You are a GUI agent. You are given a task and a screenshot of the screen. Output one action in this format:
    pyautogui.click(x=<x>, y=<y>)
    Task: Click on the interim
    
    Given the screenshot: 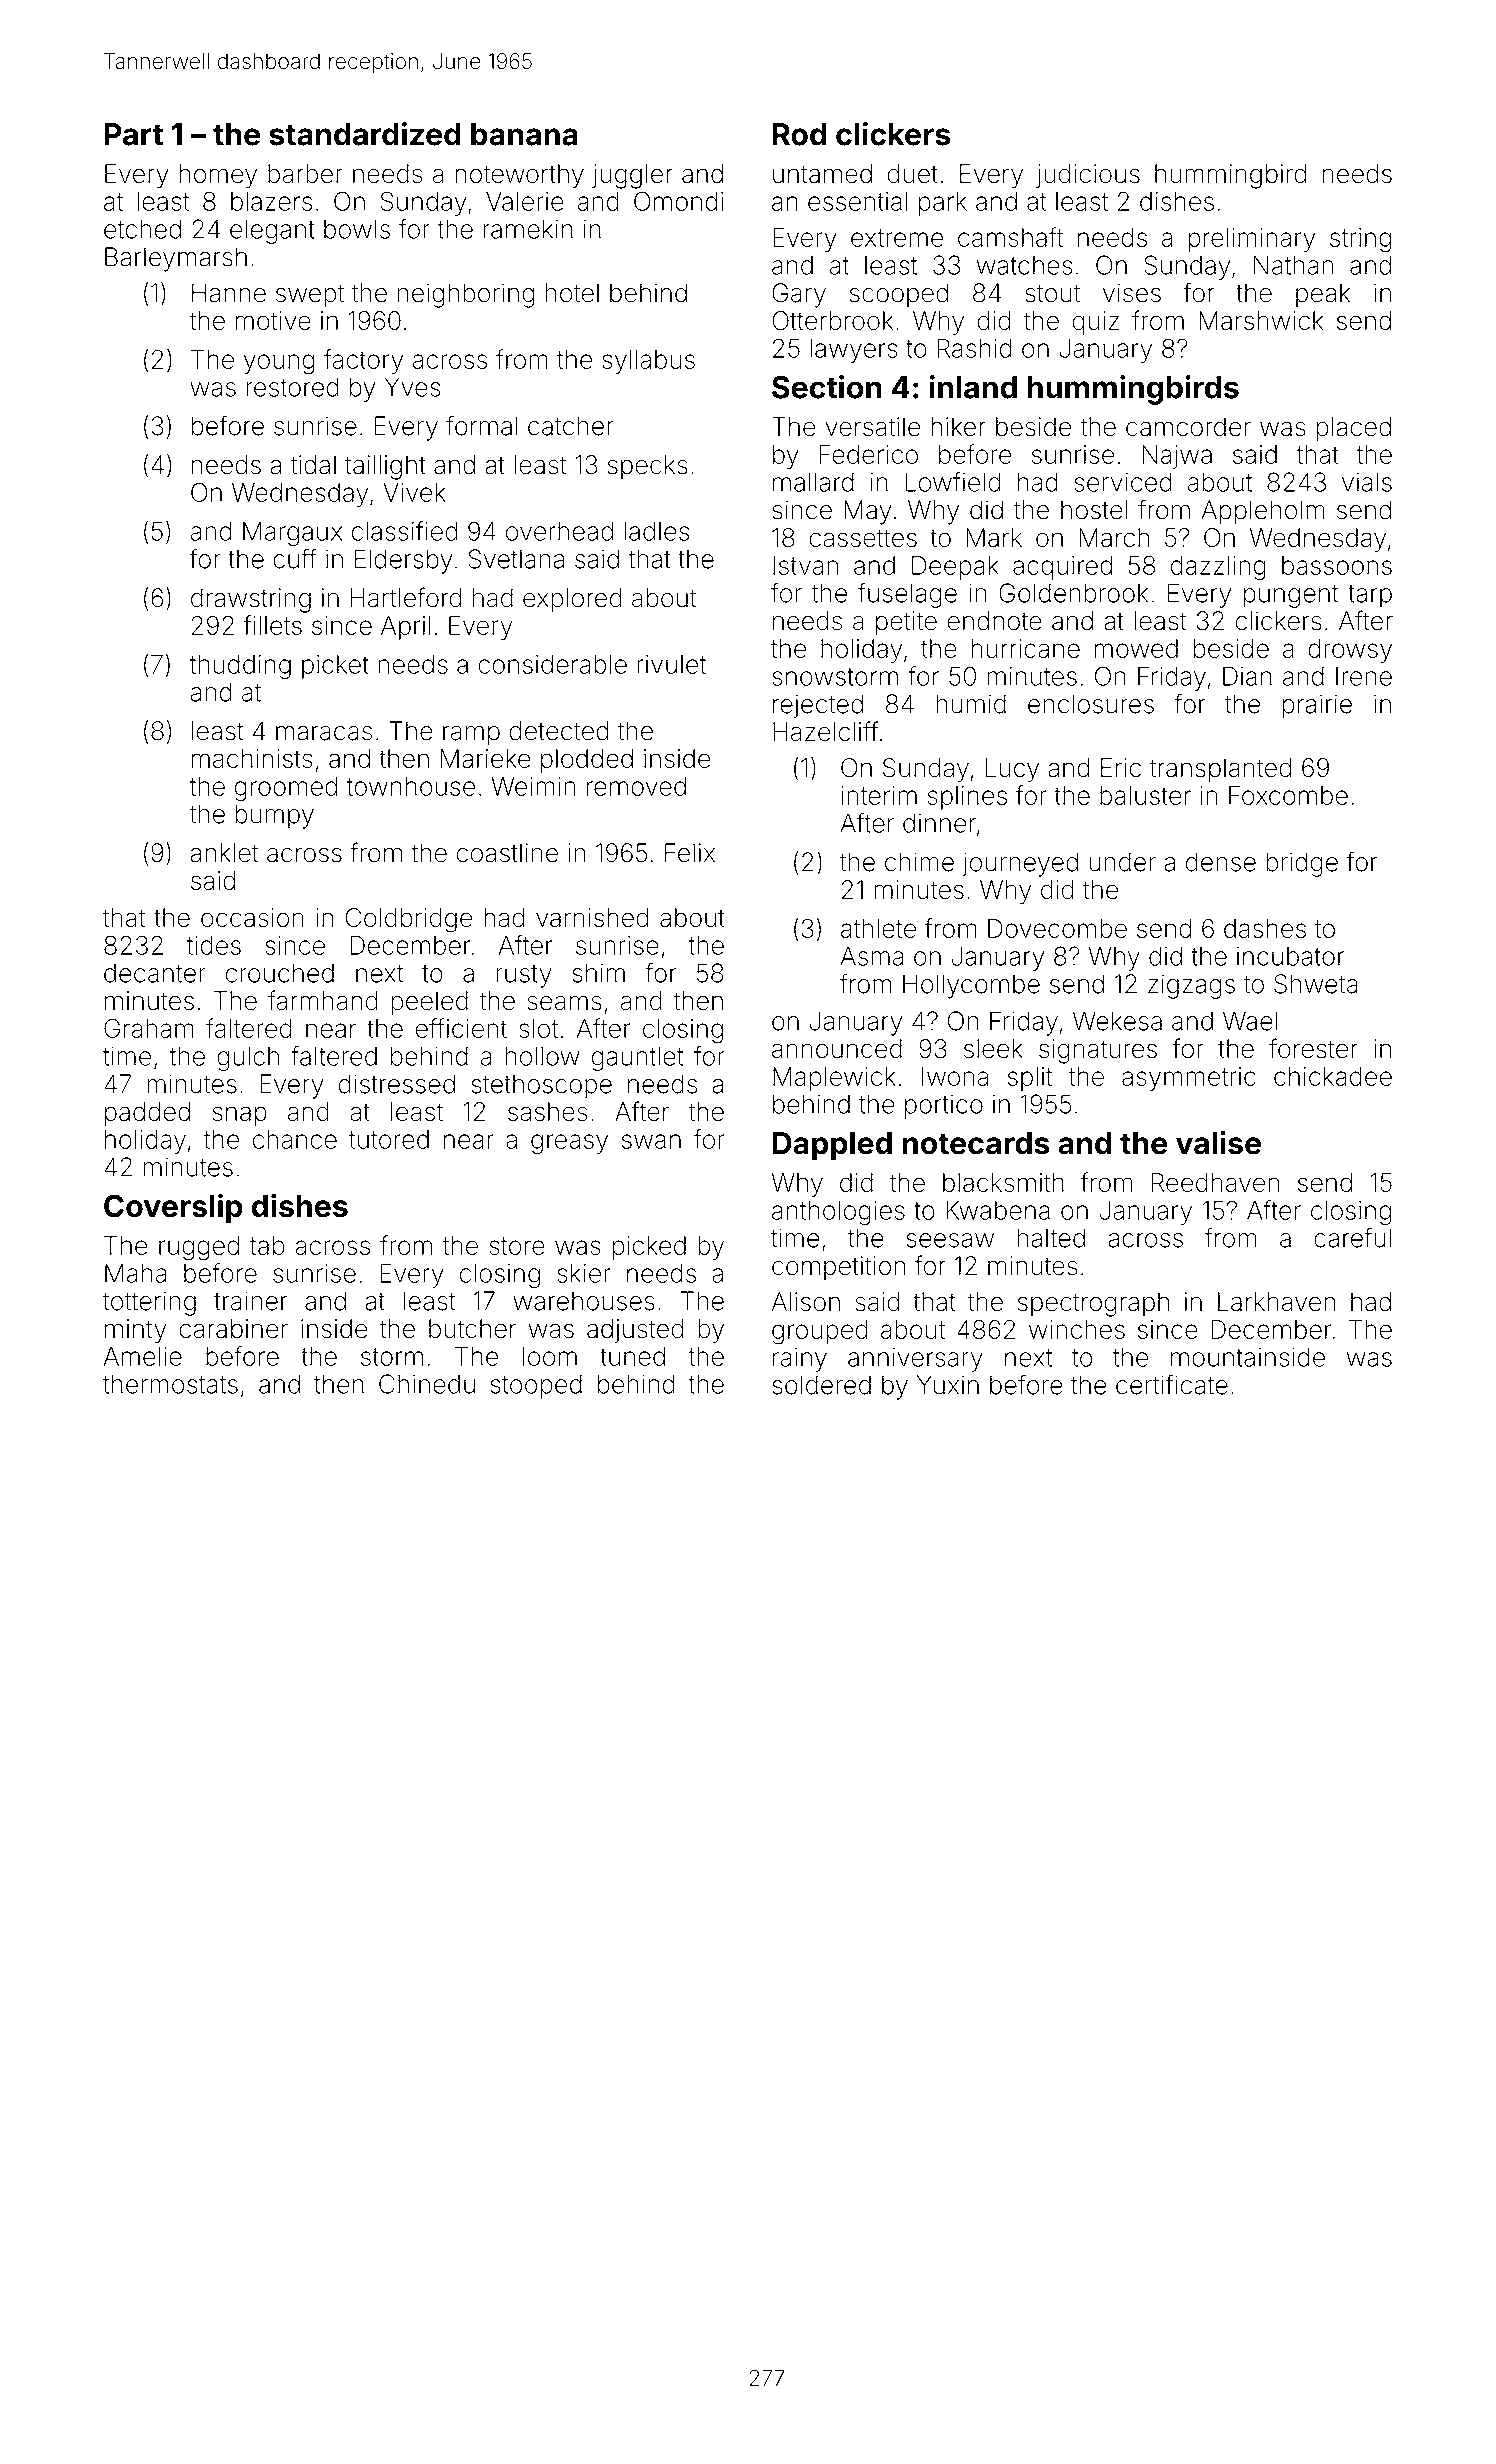 What is the action you would take?
    pyautogui.click(x=879, y=795)
